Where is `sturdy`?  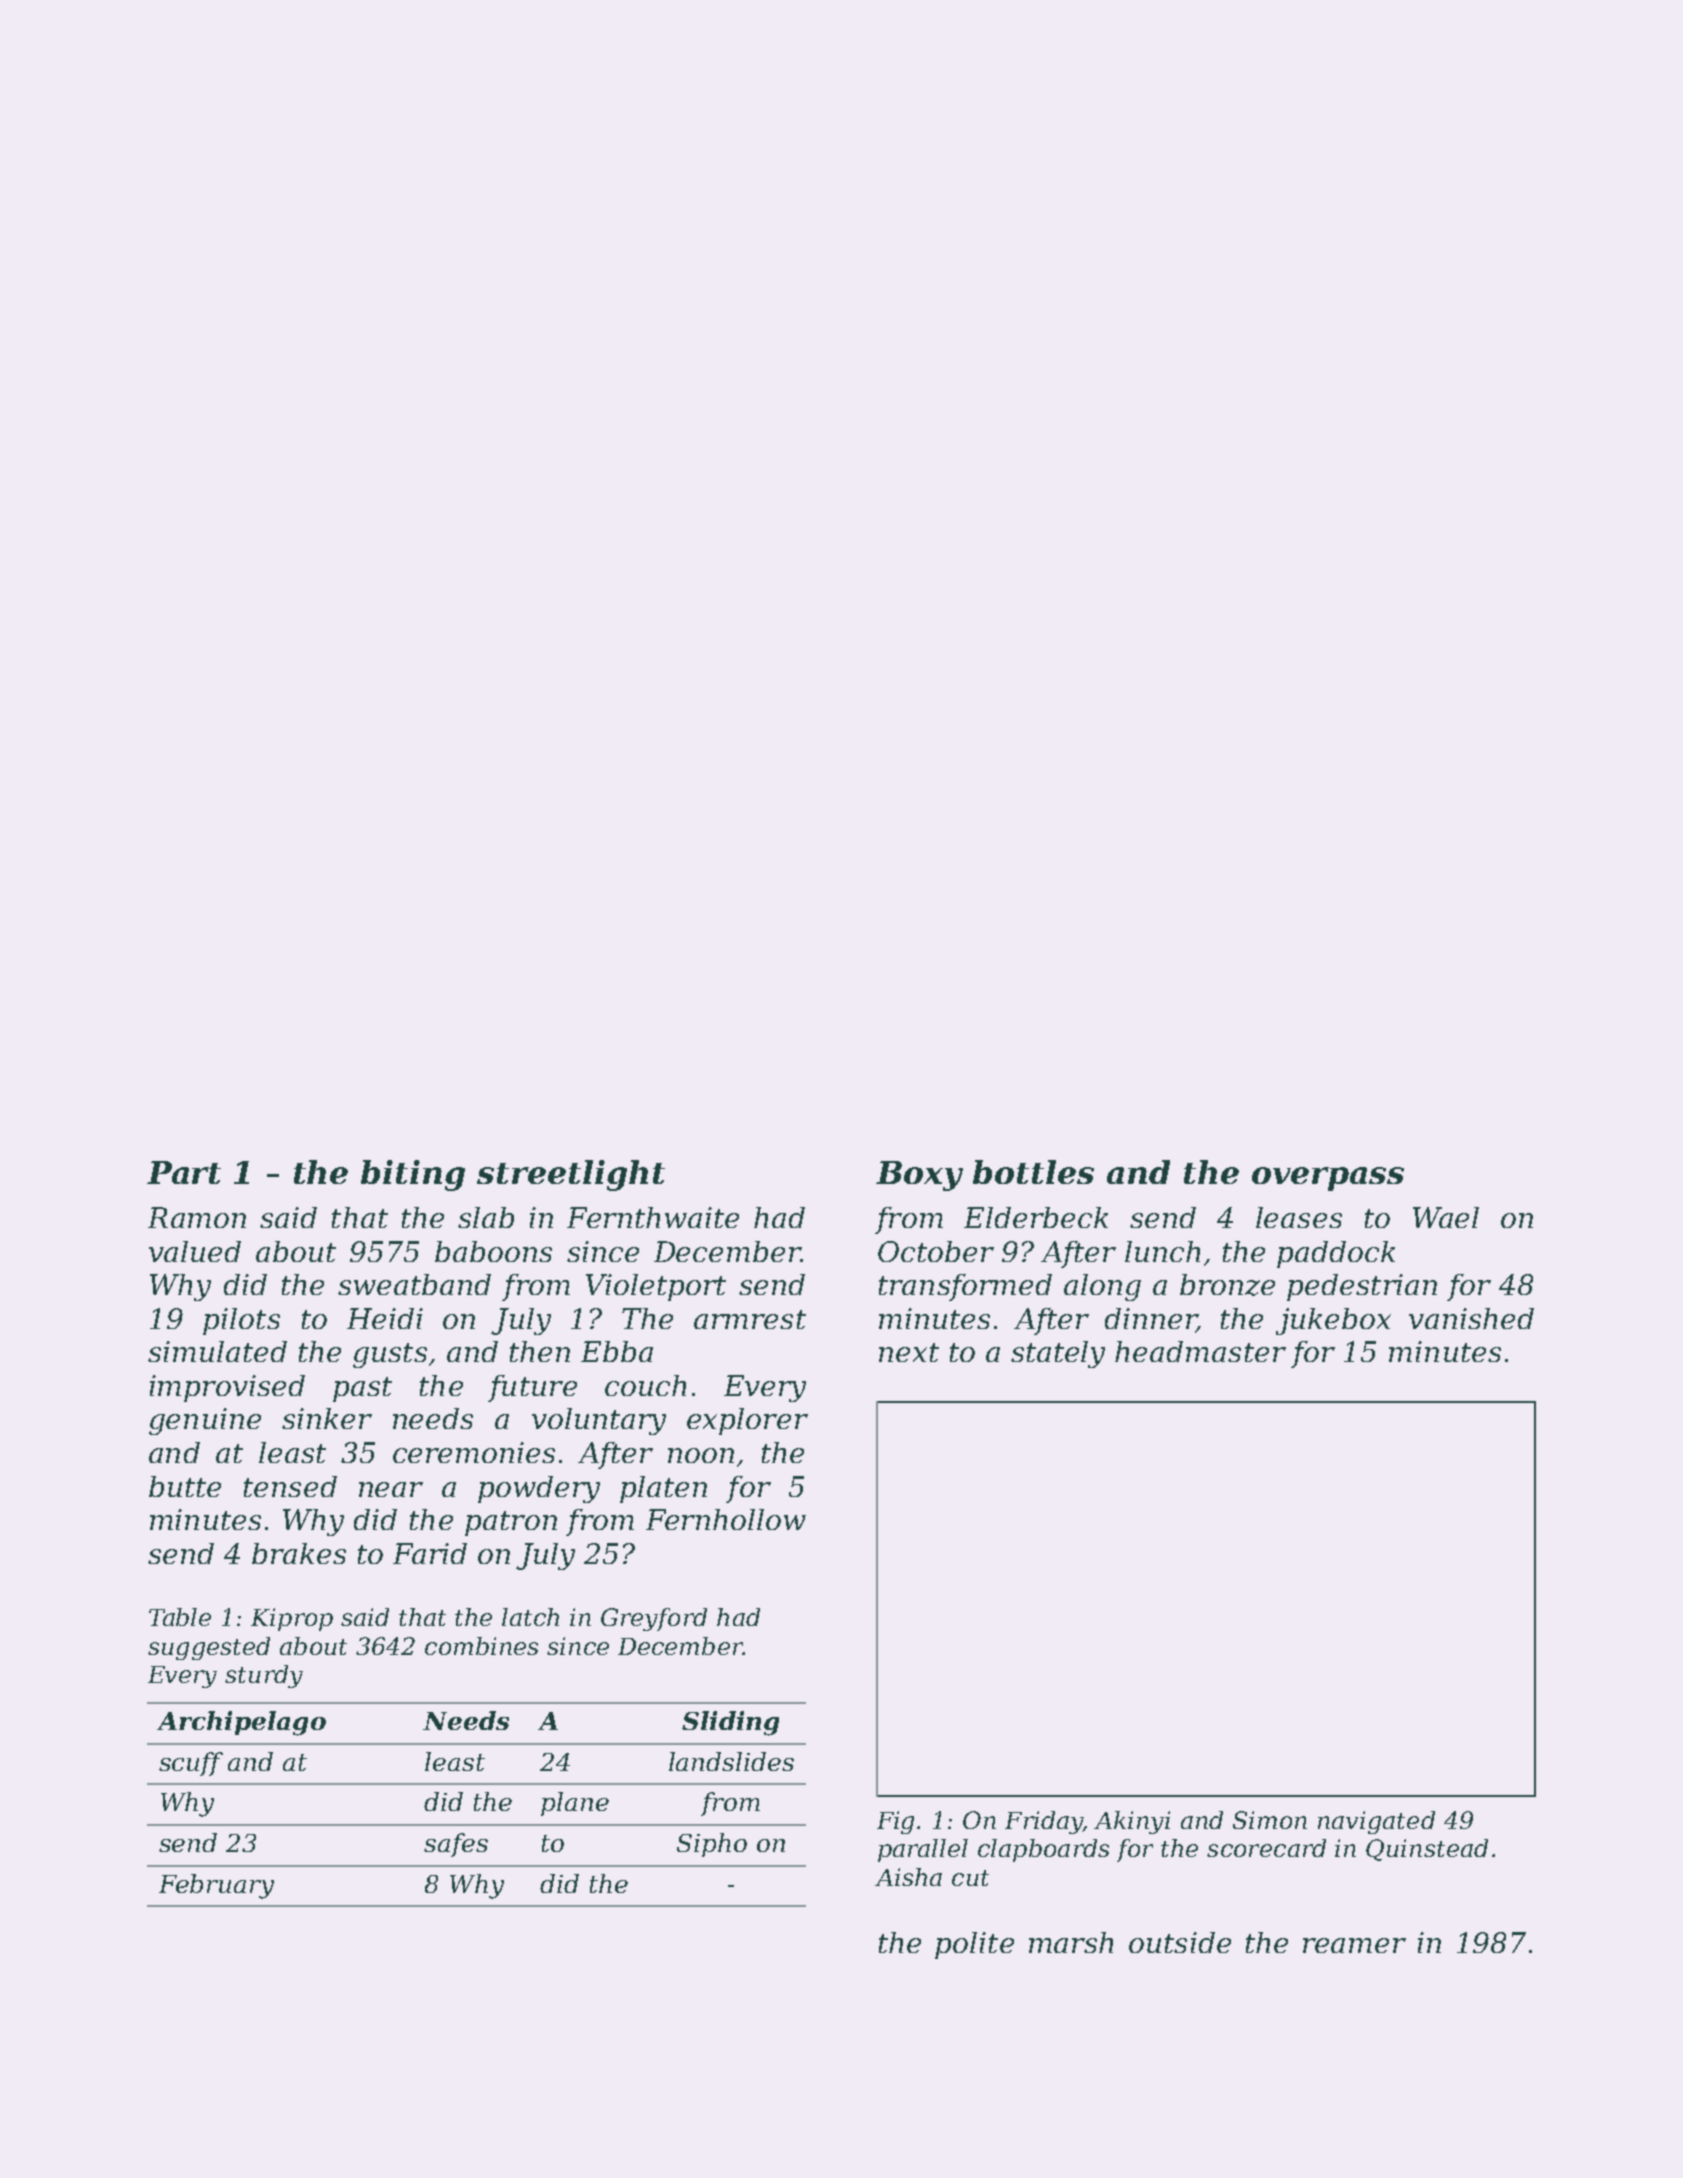
sturdy is located at coordinates (264, 1676).
